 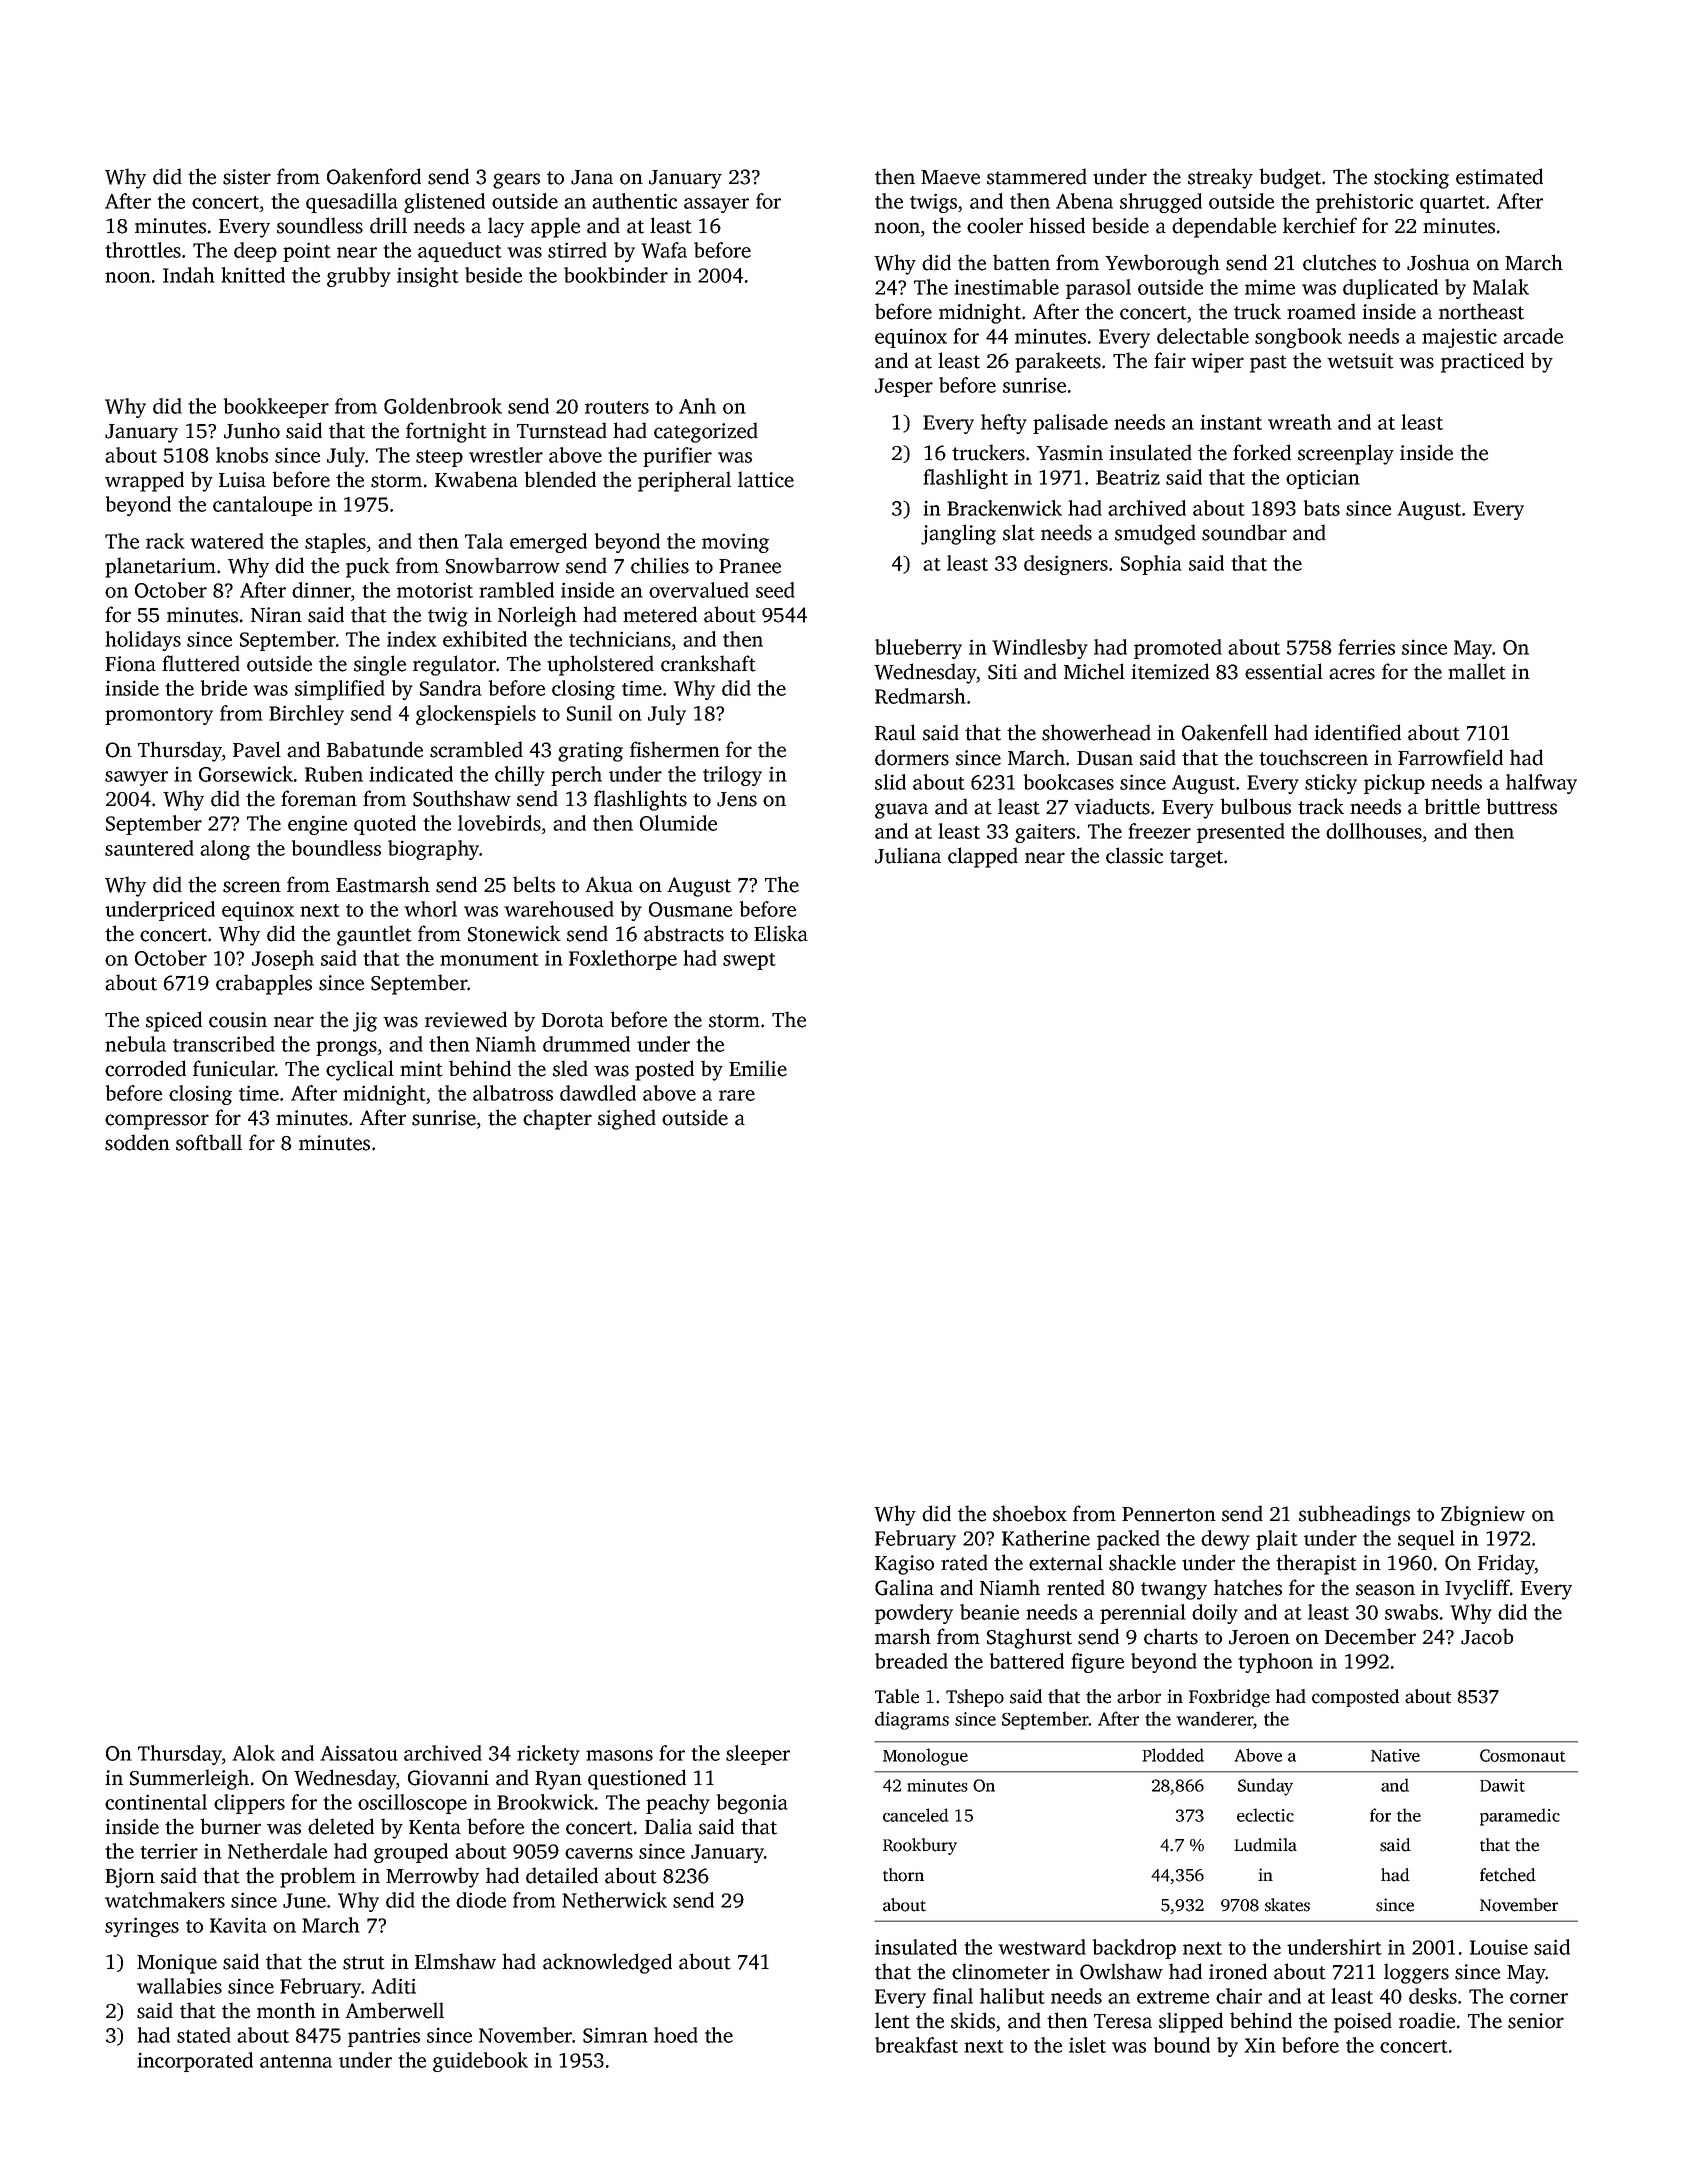 I want to click on shoebox, so click(x=1030, y=1513).
